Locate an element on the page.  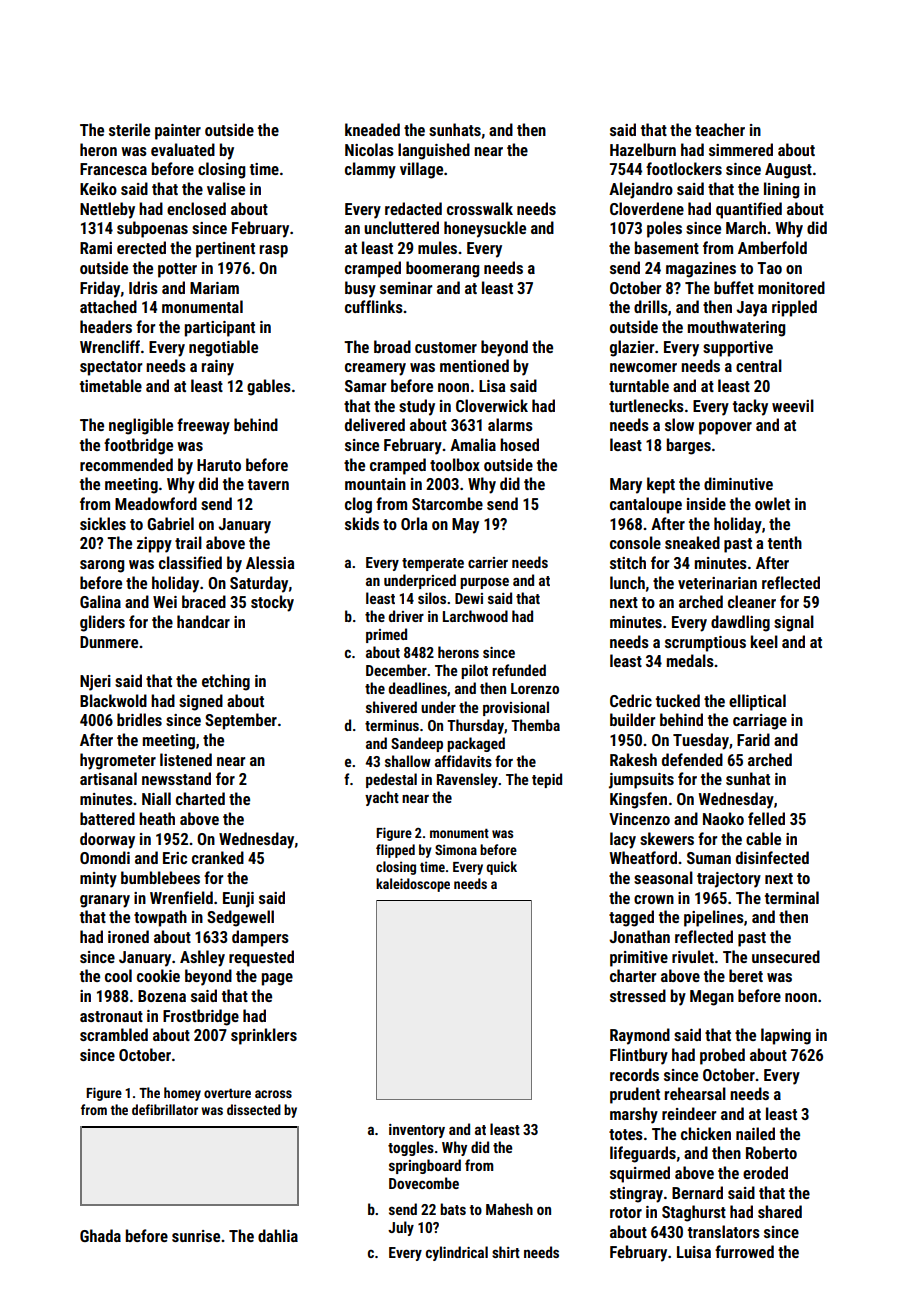
felled is located at coordinates (766, 818).
